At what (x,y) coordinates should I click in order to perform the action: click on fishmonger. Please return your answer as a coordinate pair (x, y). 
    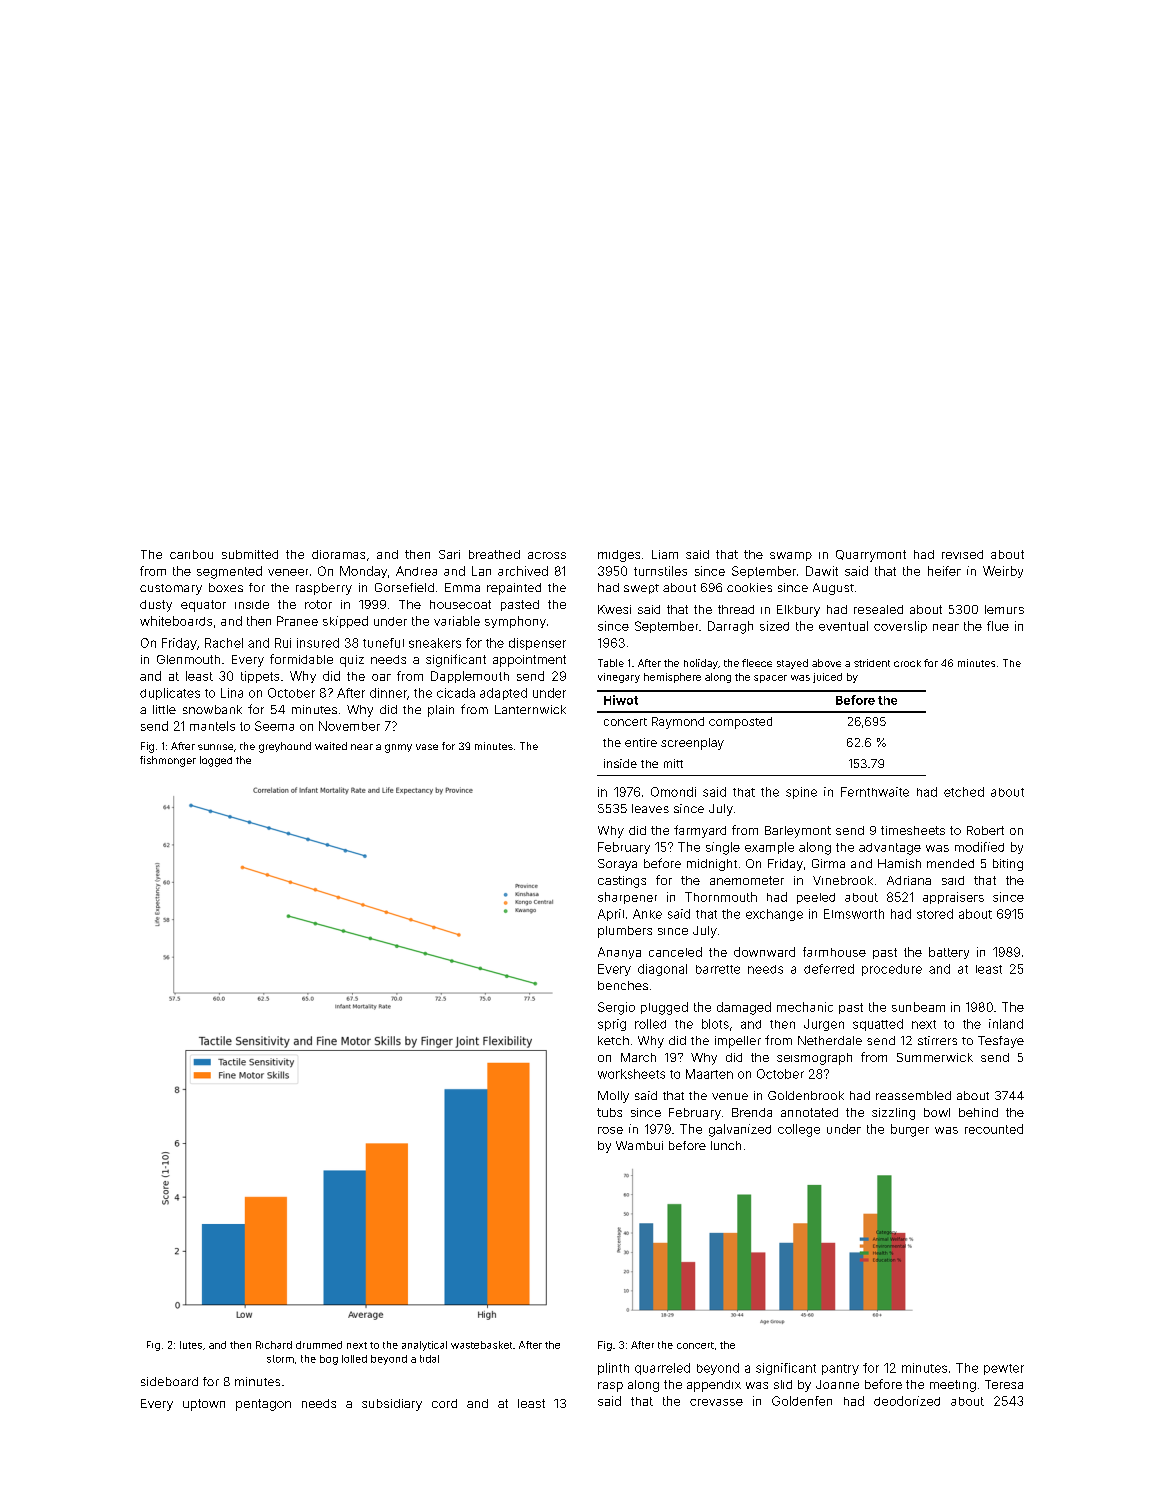
    Looking at the image, I should click on (168, 761).
